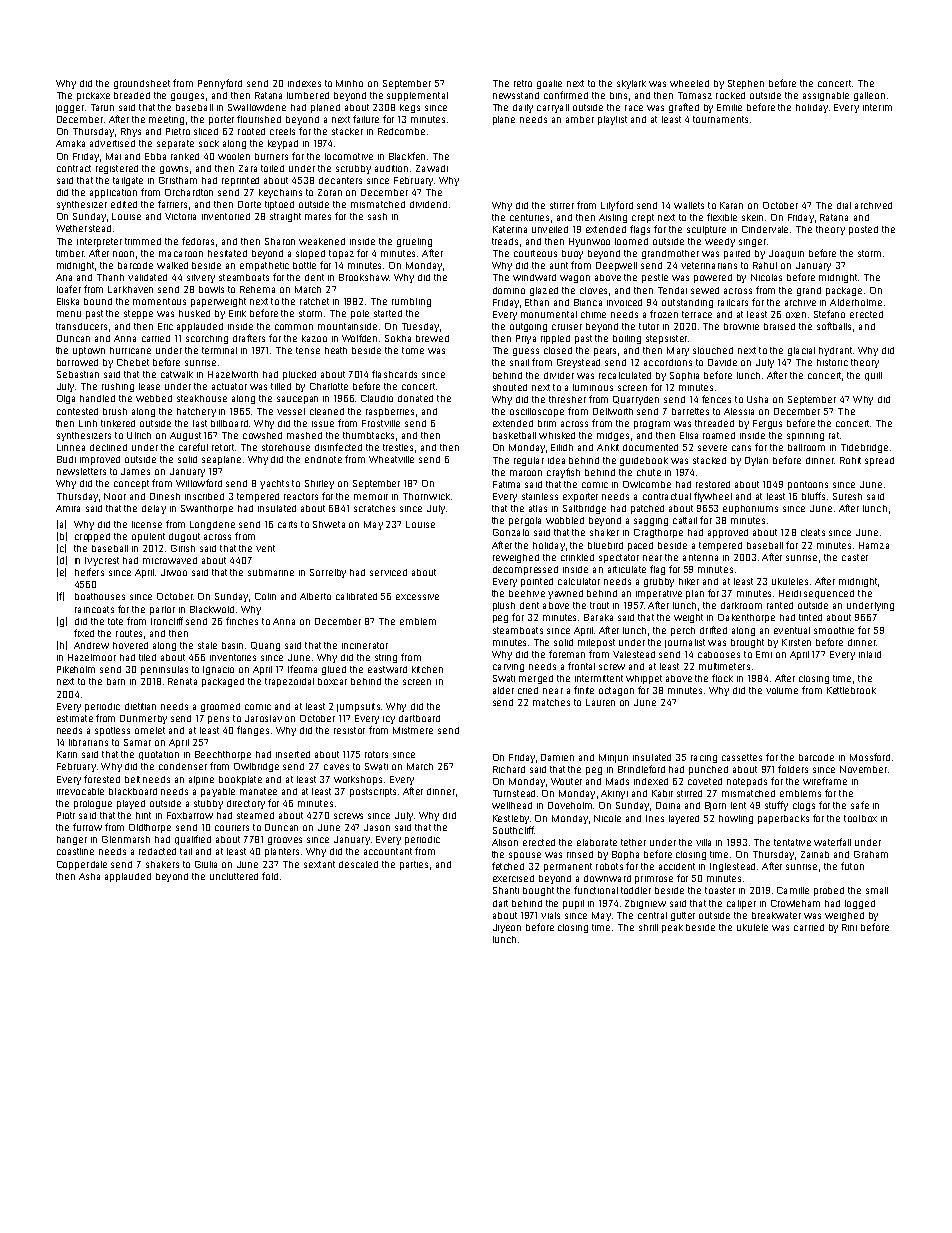 The width and height of the screenshot is (952, 1233). Describe the element at coordinates (678, 351) in the screenshot. I see `Mary` at that location.
